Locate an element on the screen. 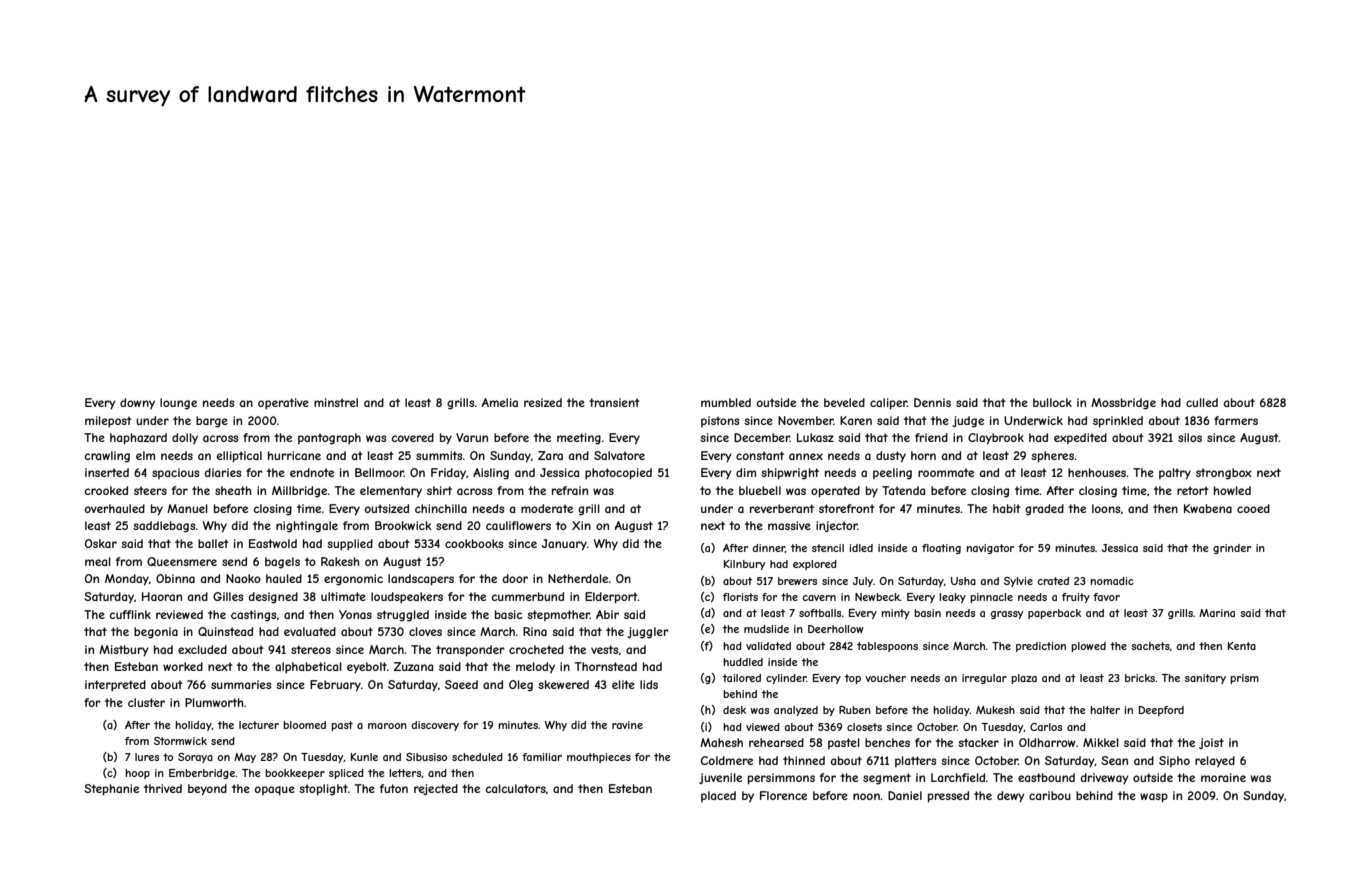 This screenshot has width=1372, height=887. Salvatore is located at coordinates (619, 455).
